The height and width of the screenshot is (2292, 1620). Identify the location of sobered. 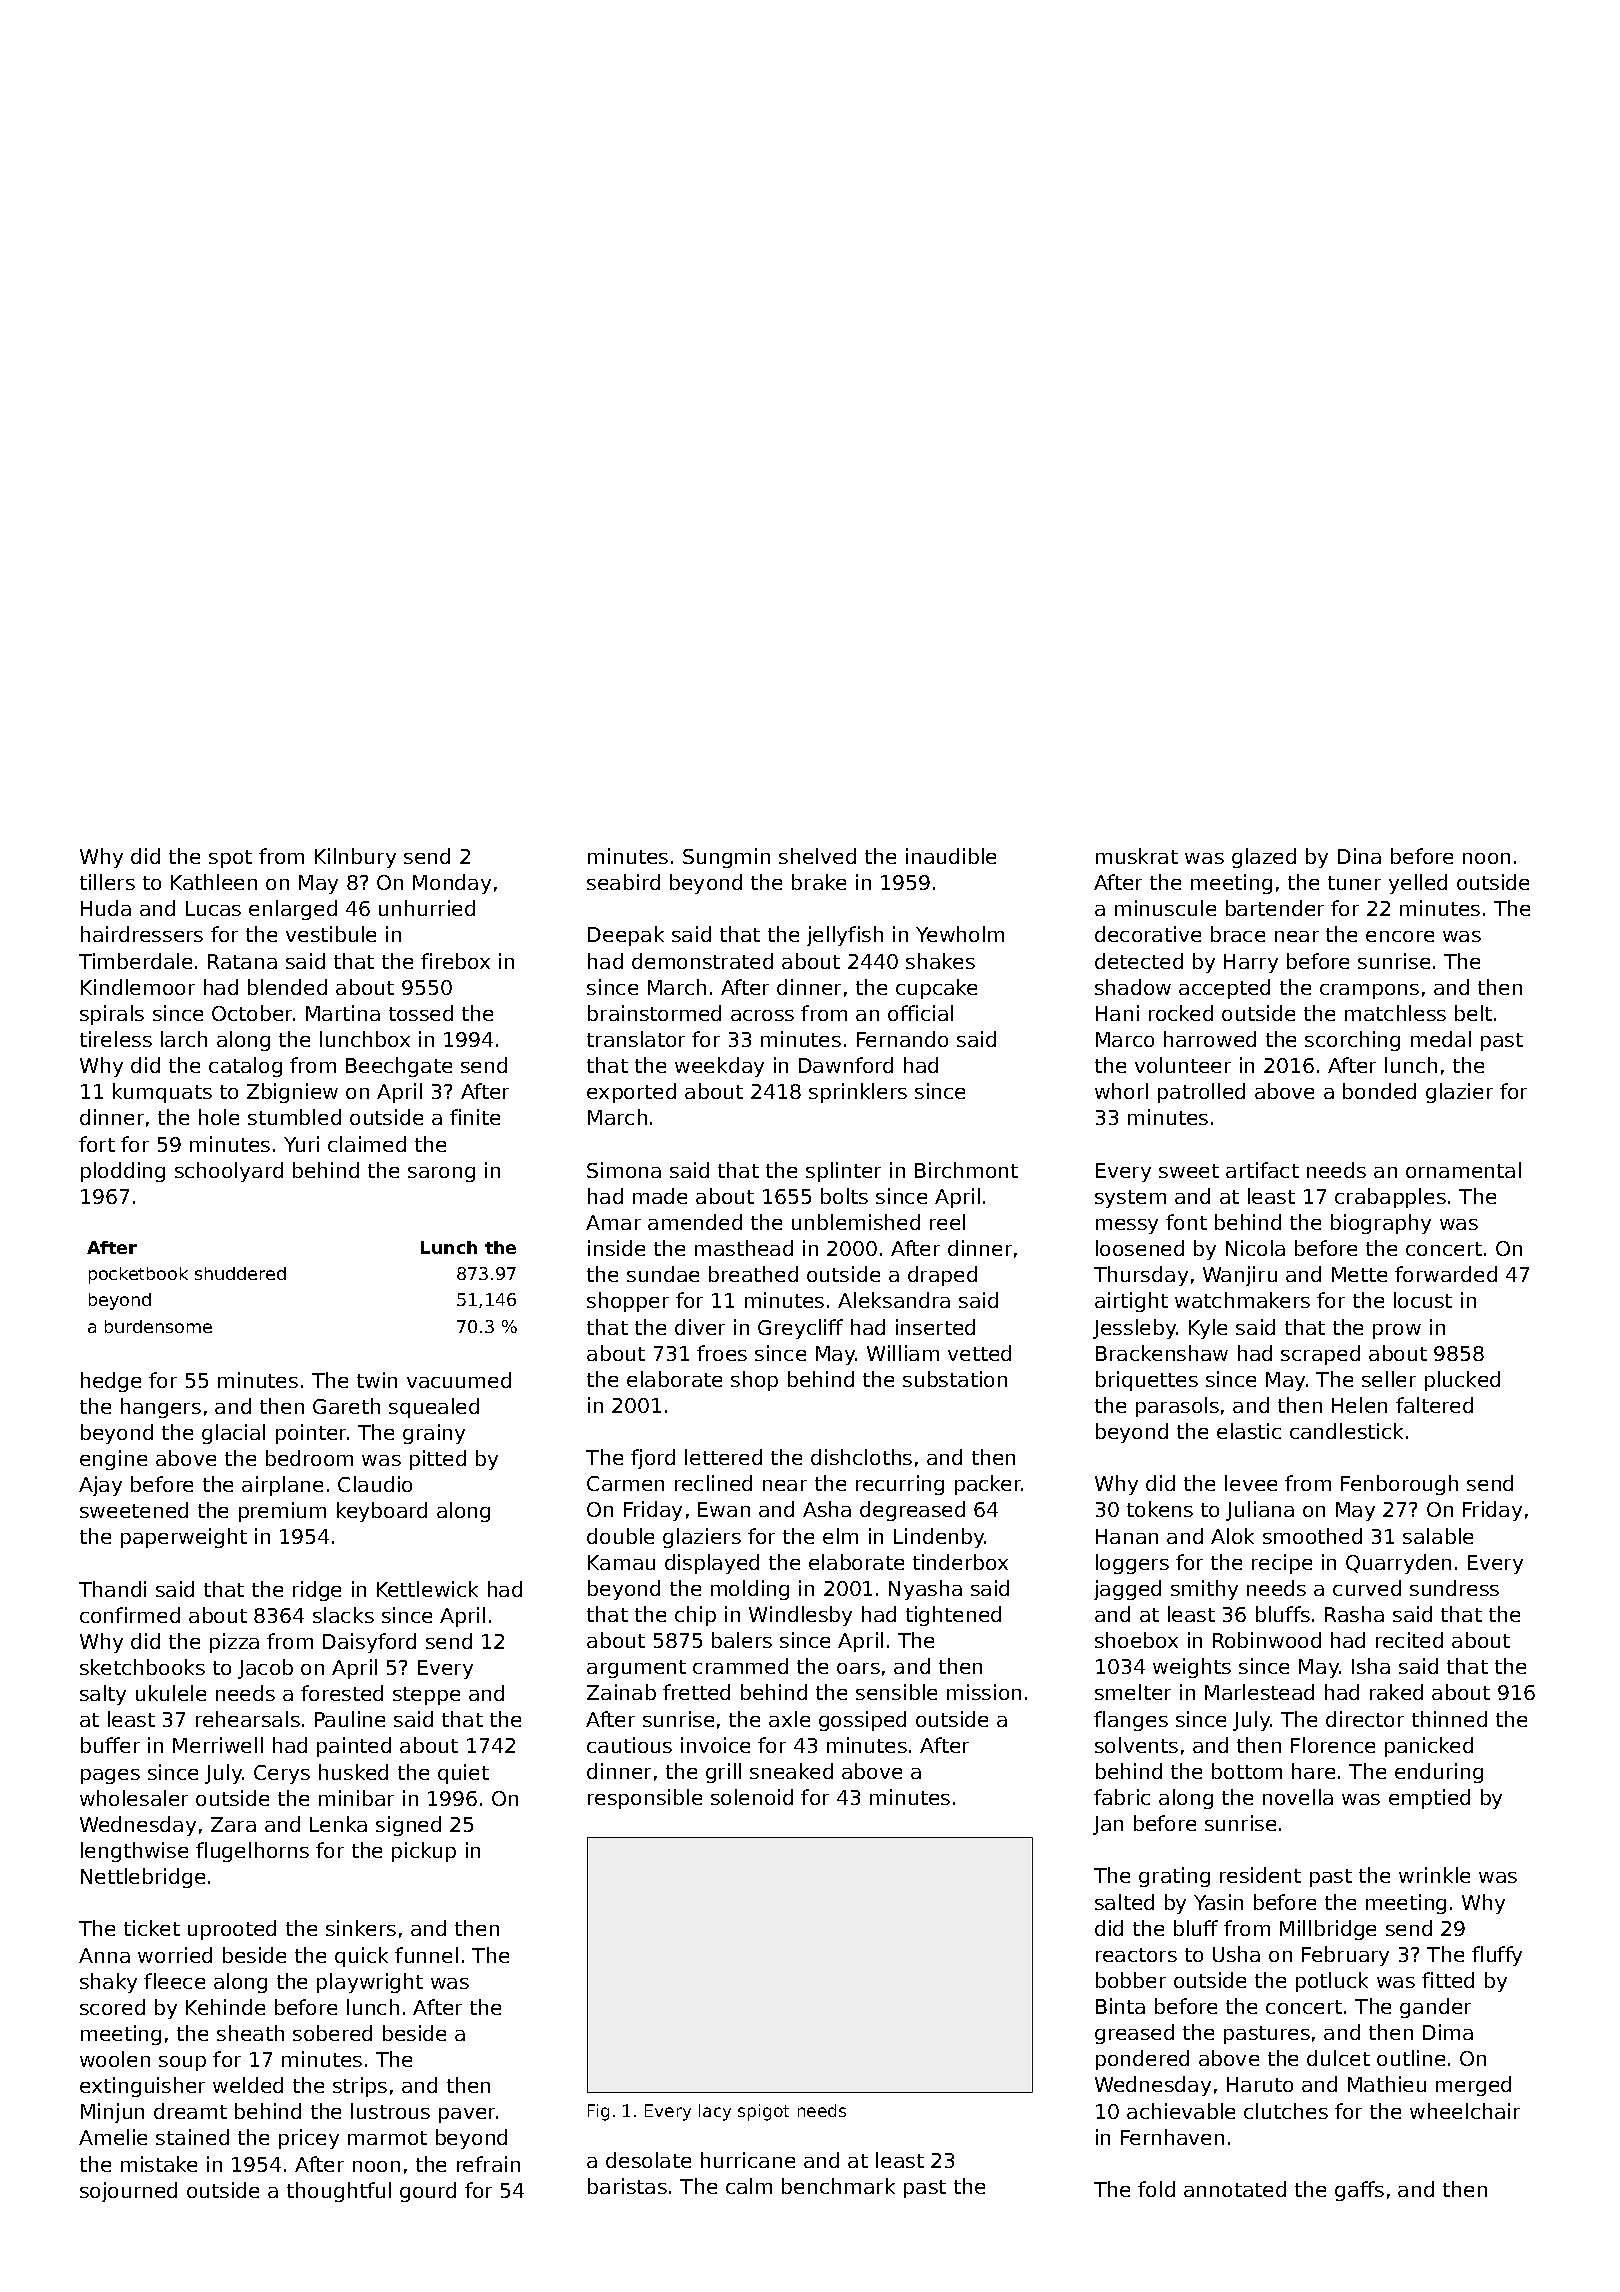
(332, 2033).
